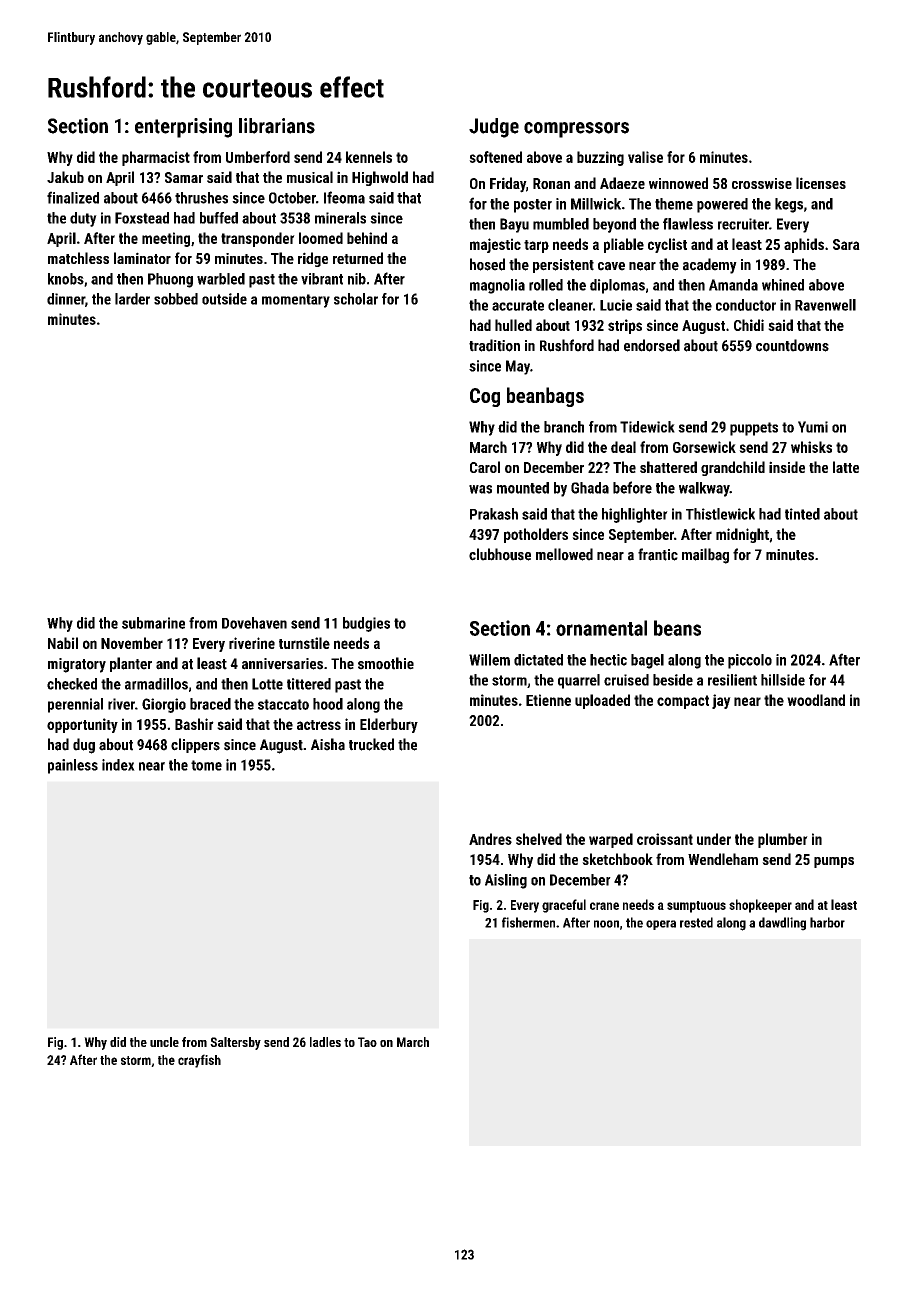 The width and height of the image is (908, 1316). Describe the element at coordinates (696, 922) in the image. I see `rested` at that location.
